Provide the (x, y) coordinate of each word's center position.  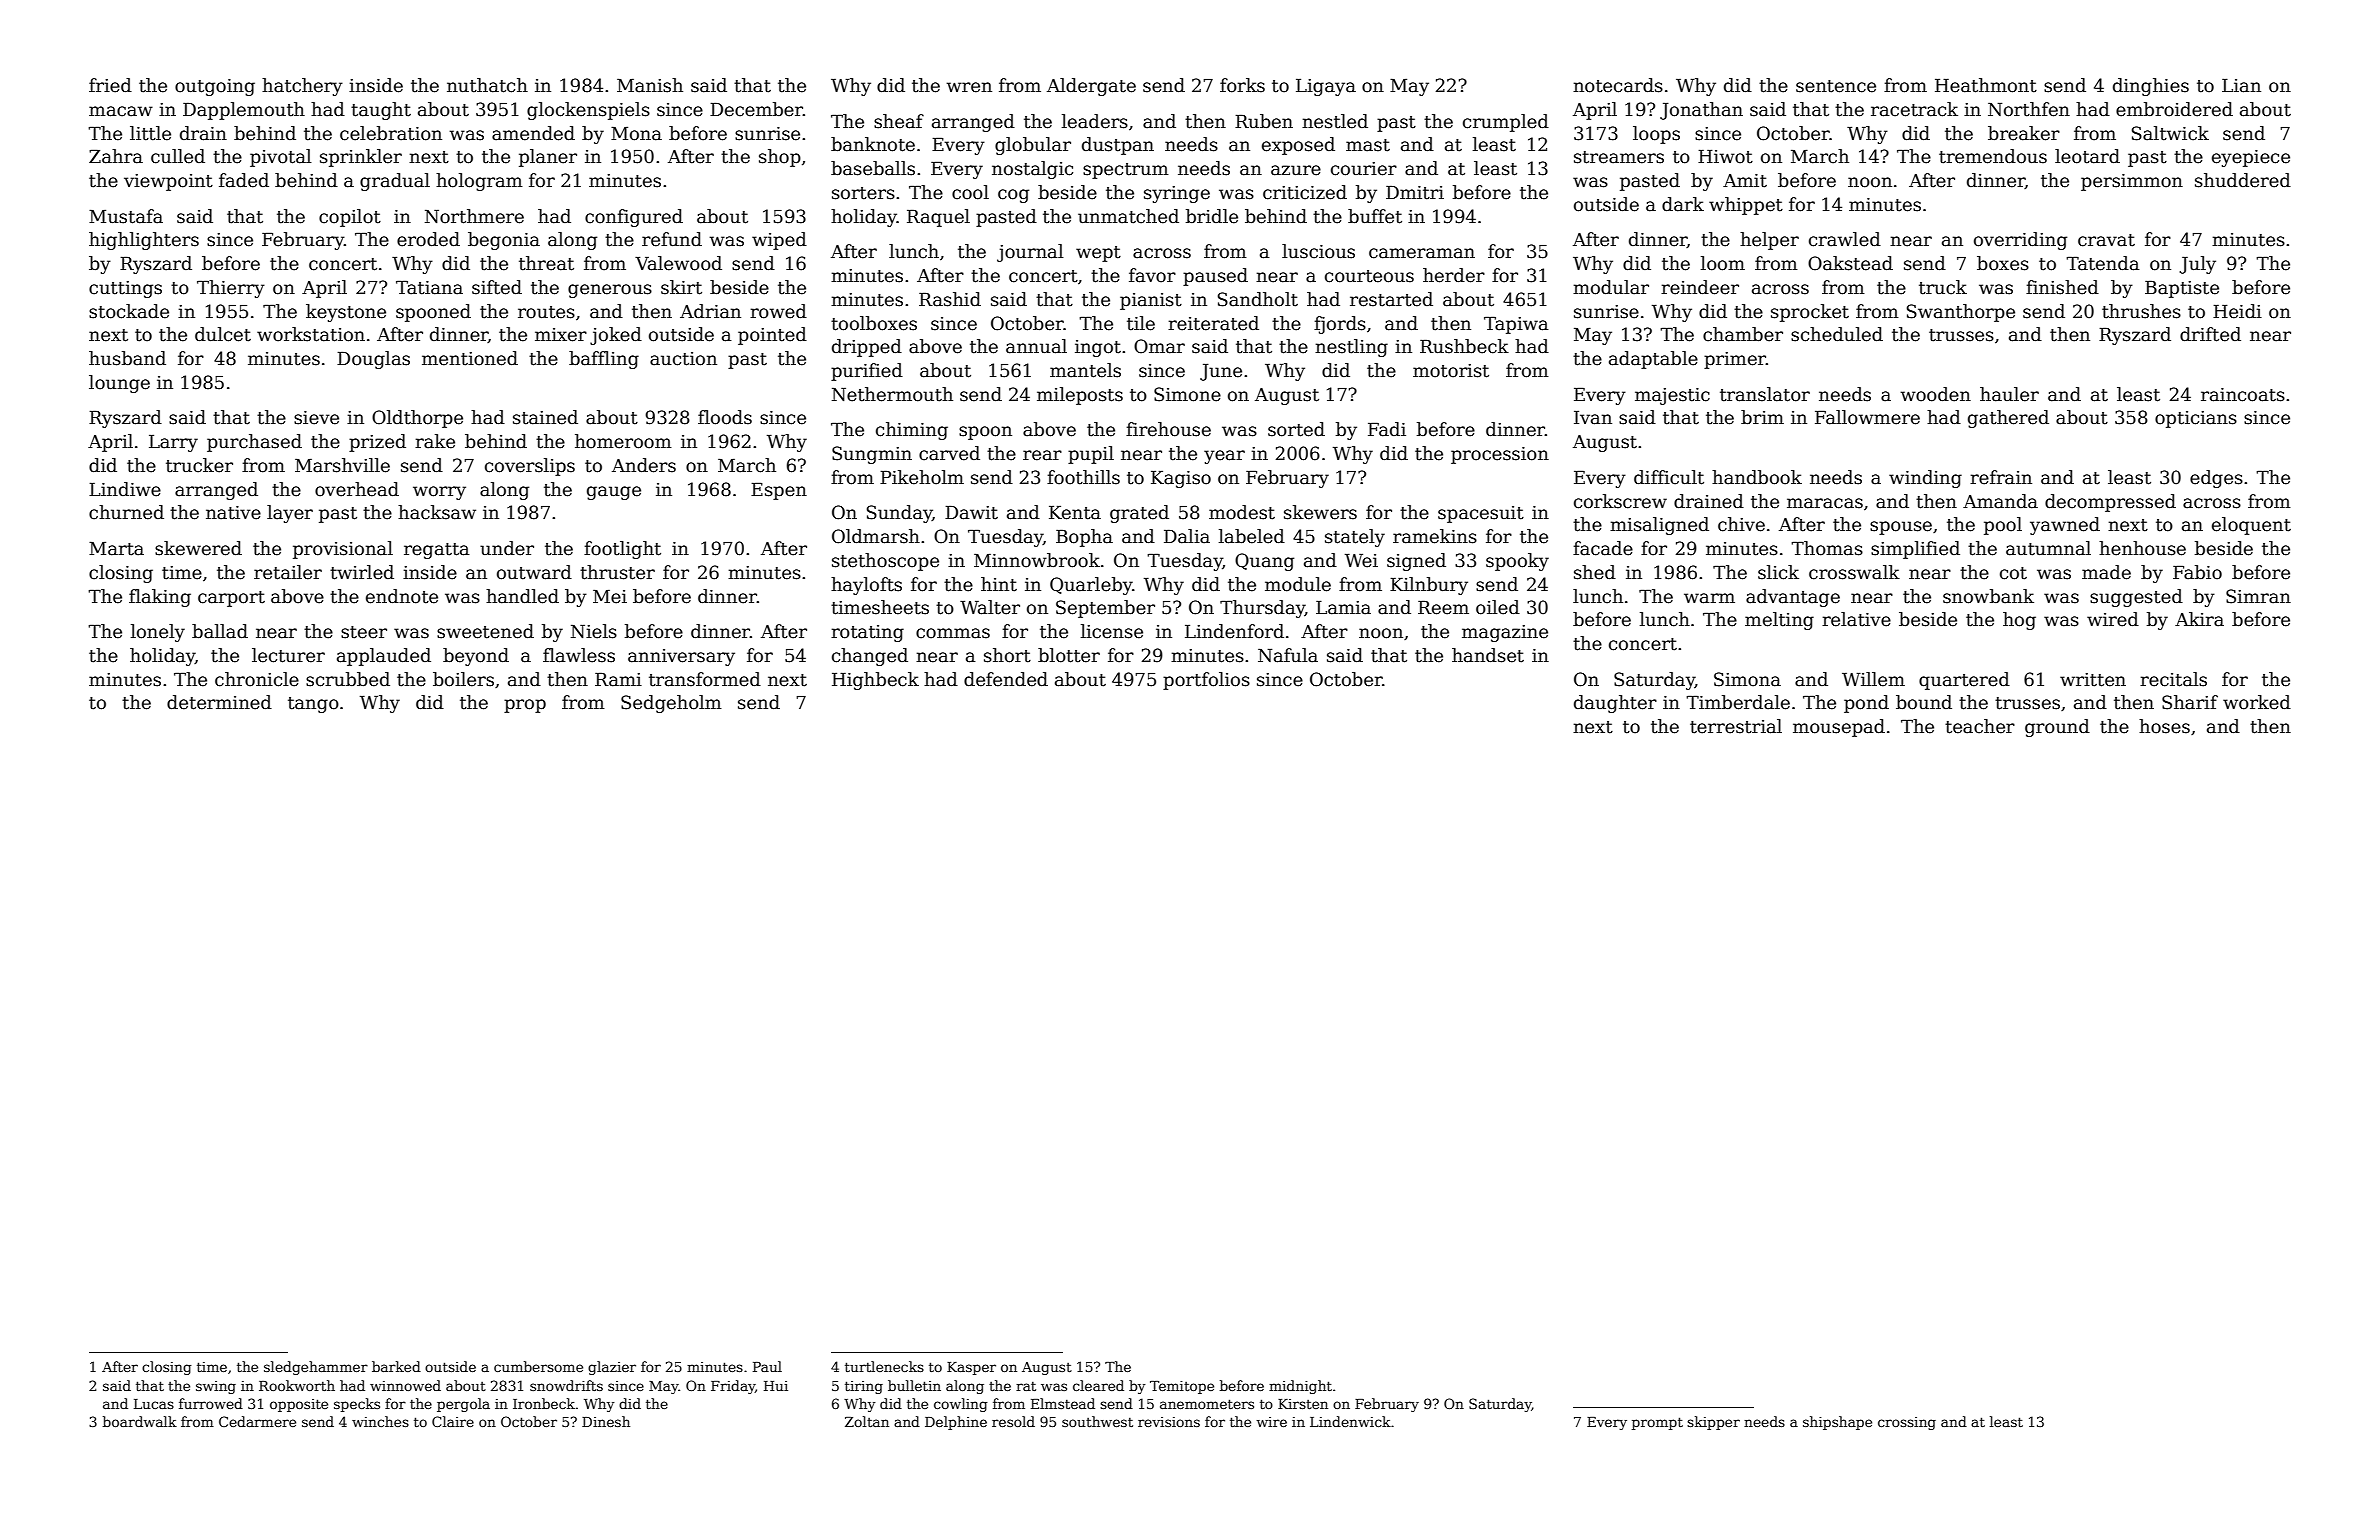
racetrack (1914, 109)
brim (1762, 417)
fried (110, 85)
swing (216, 1387)
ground (2057, 728)
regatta (437, 551)
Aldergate (1091, 87)
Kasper (971, 1368)
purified (867, 372)
